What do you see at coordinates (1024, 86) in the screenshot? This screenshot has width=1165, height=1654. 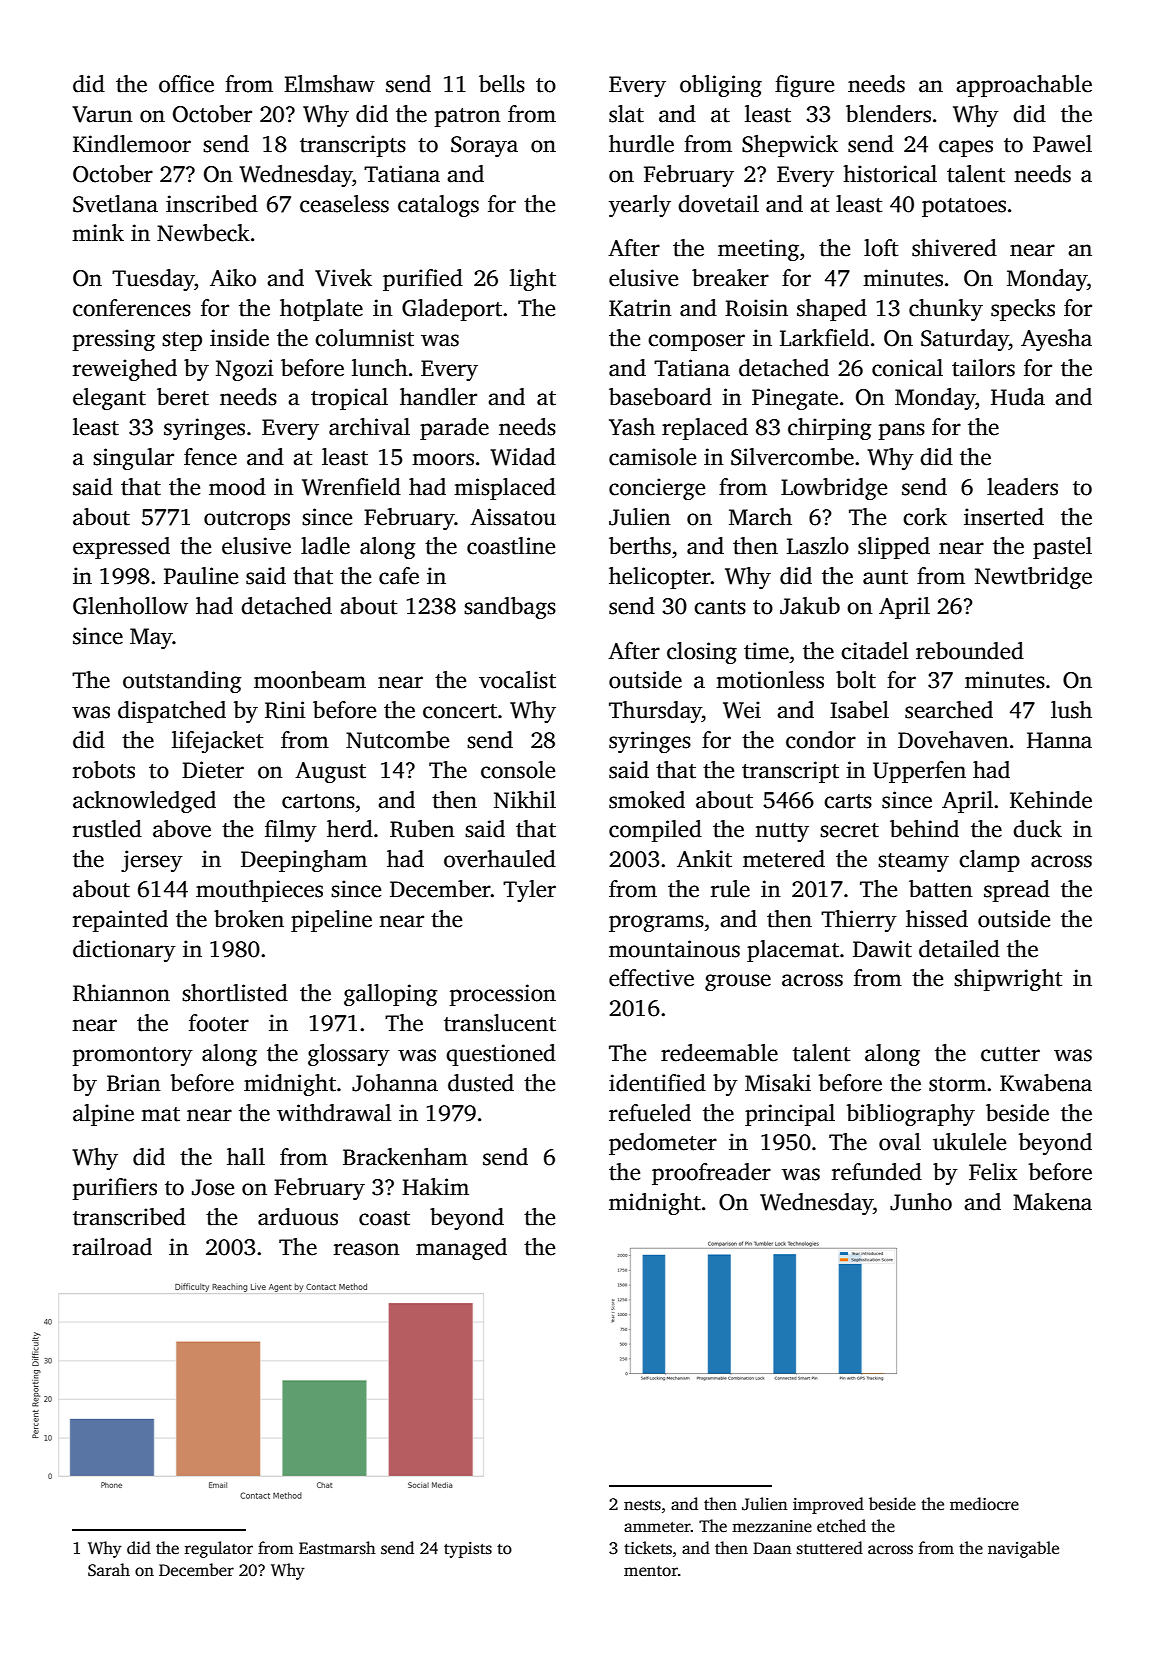 I see `approachable` at bounding box center [1024, 86].
